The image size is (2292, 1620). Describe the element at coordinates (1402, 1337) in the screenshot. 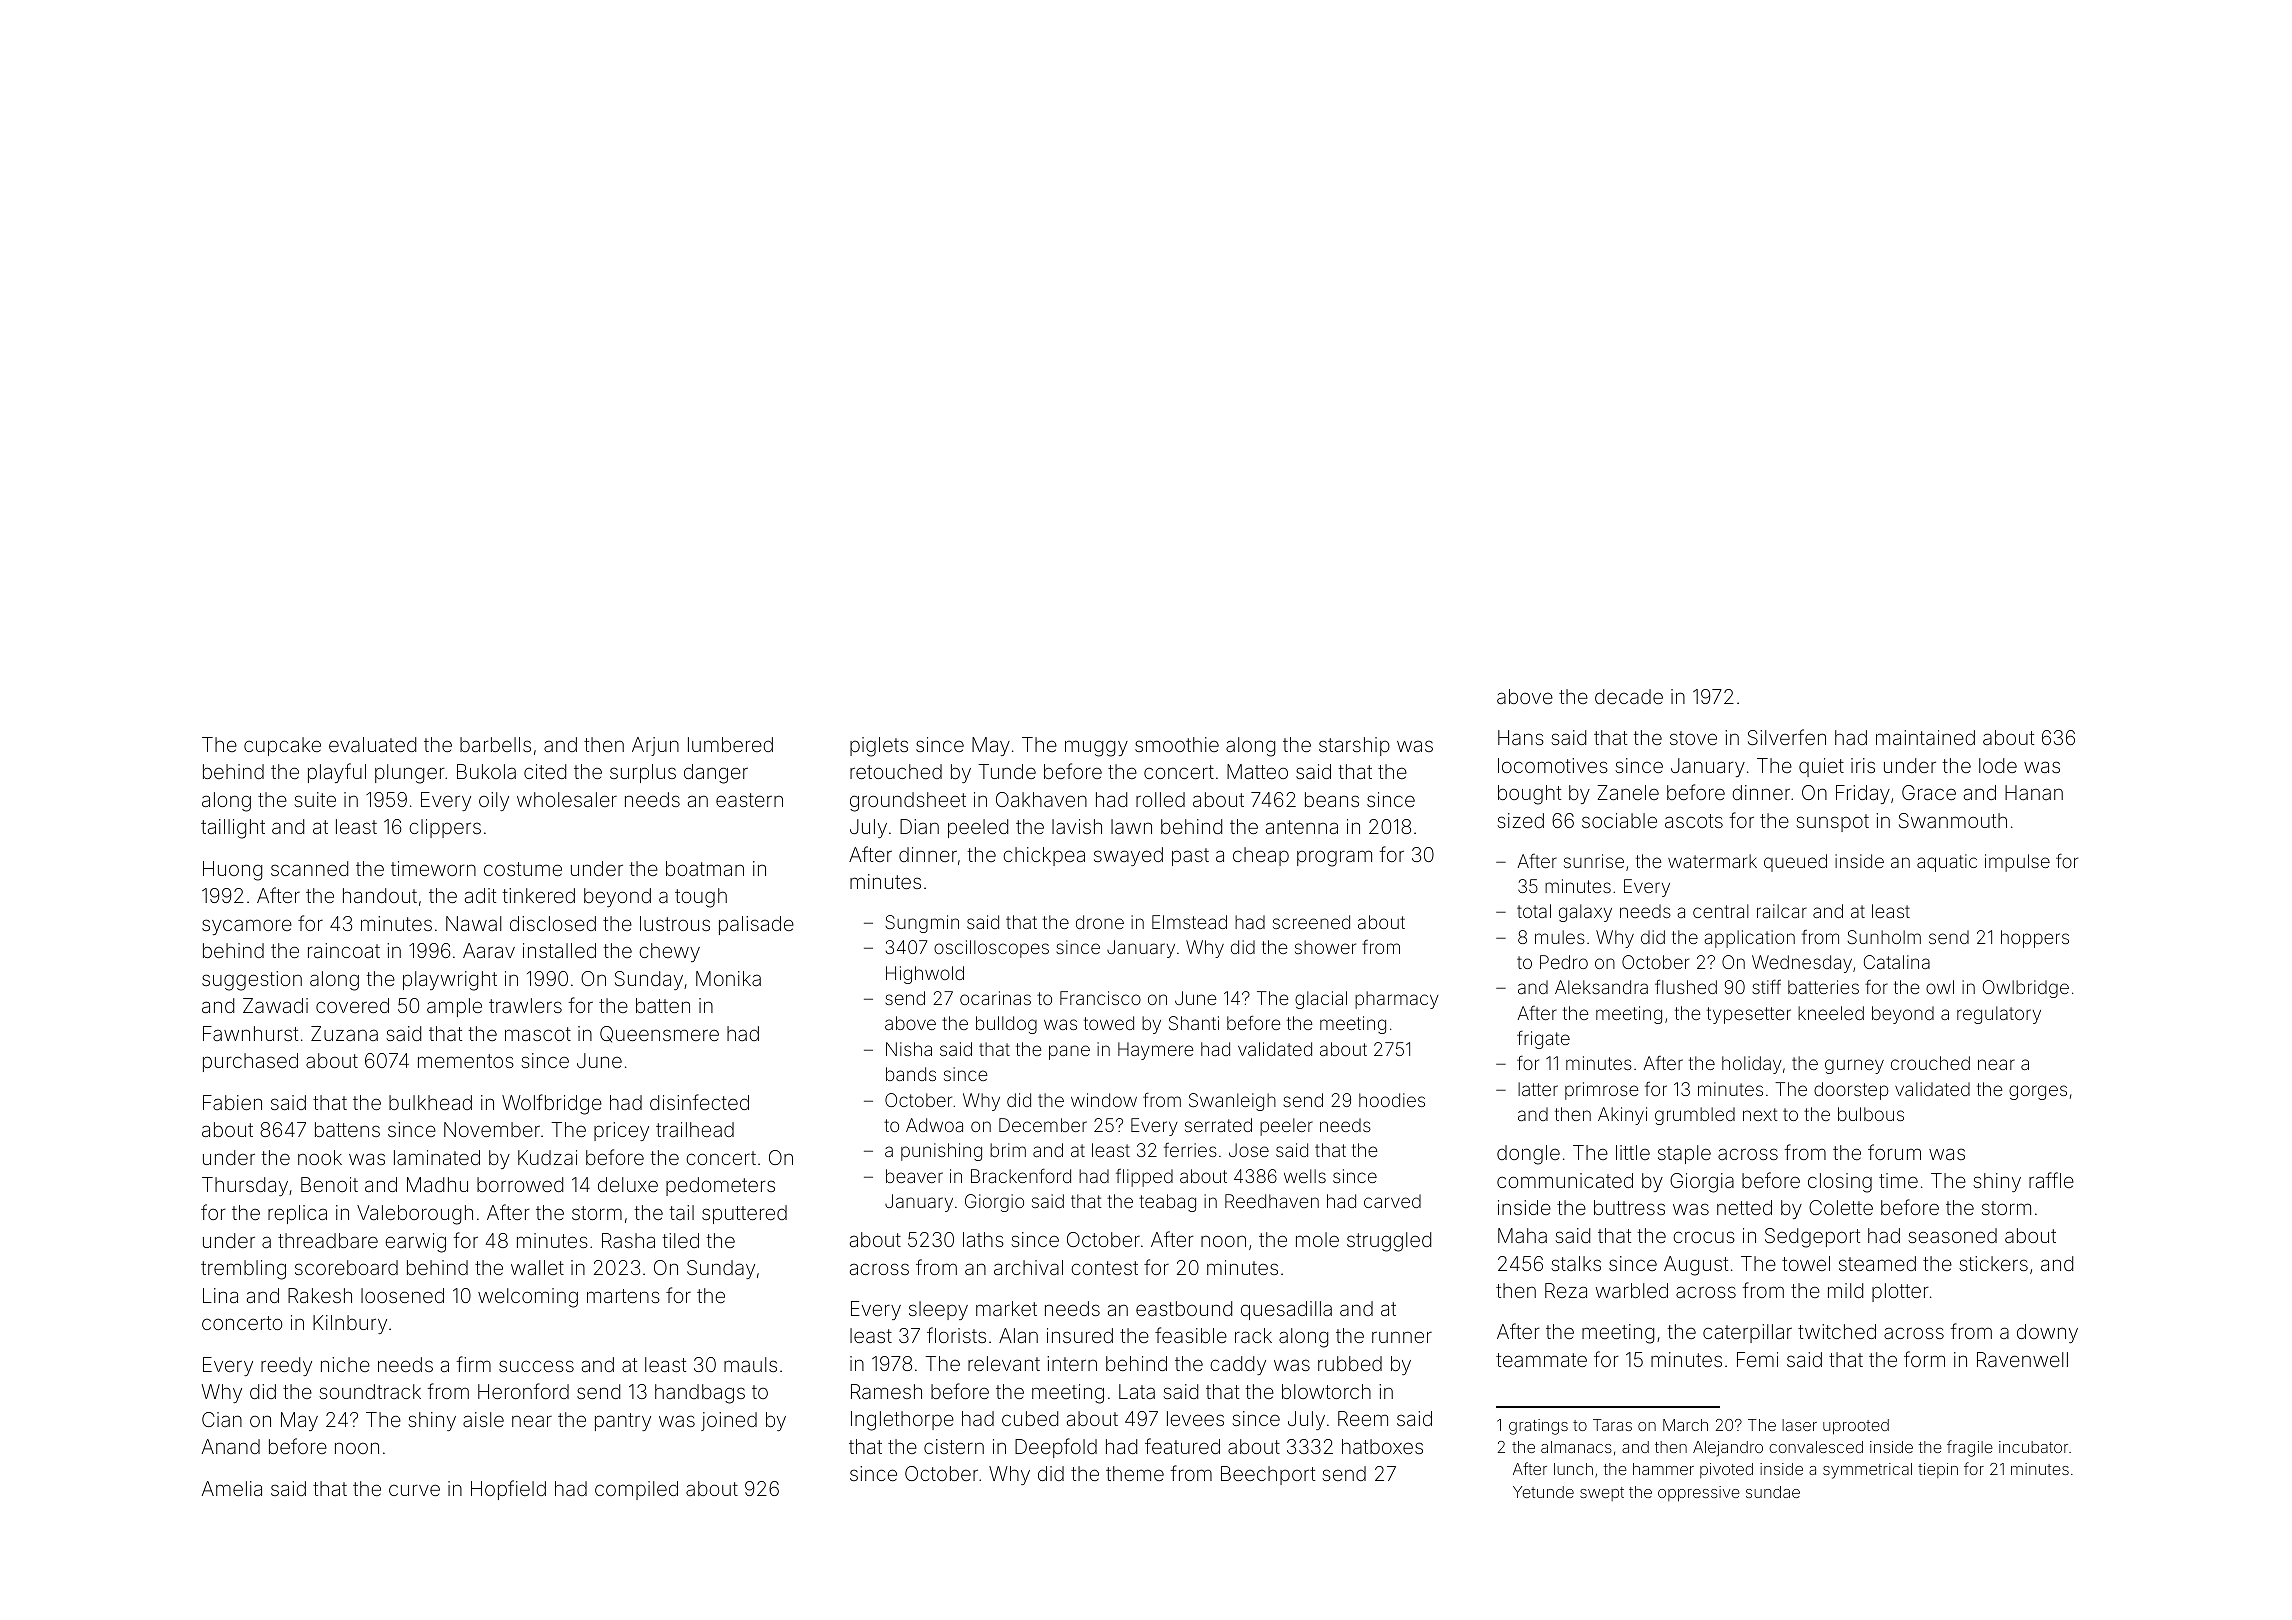

I see `runner` at that location.
